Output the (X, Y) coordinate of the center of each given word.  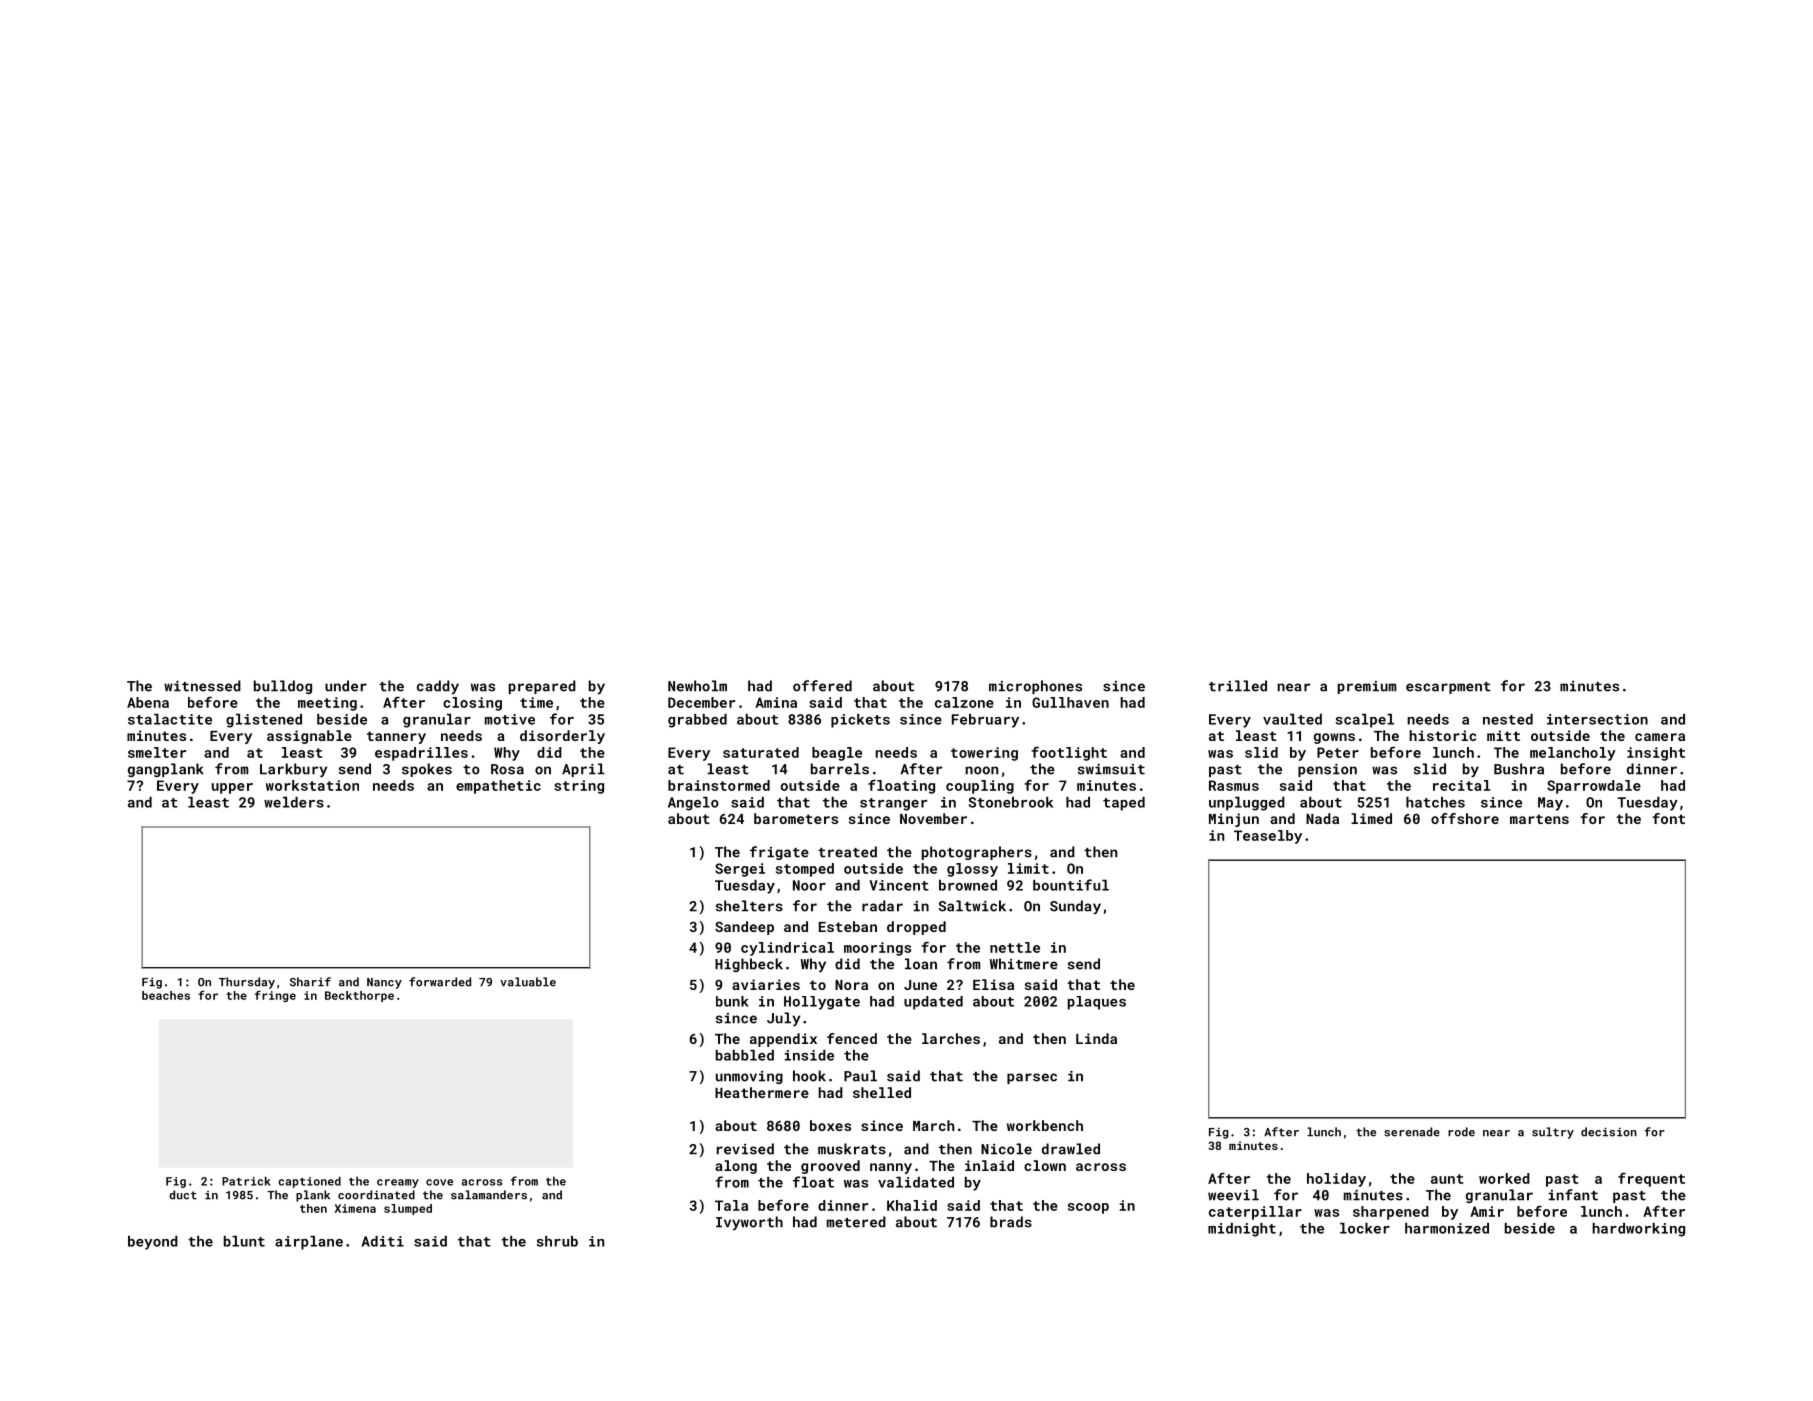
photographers (977, 853)
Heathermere (762, 1092)
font (1668, 818)
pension (1327, 770)
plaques (1097, 1003)
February (985, 721)
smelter (157, 752)
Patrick (246, 1181)
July (783, 1019)
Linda (1096, 1038)
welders (294, 802)
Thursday (247, 983)
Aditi (383, 1241)
